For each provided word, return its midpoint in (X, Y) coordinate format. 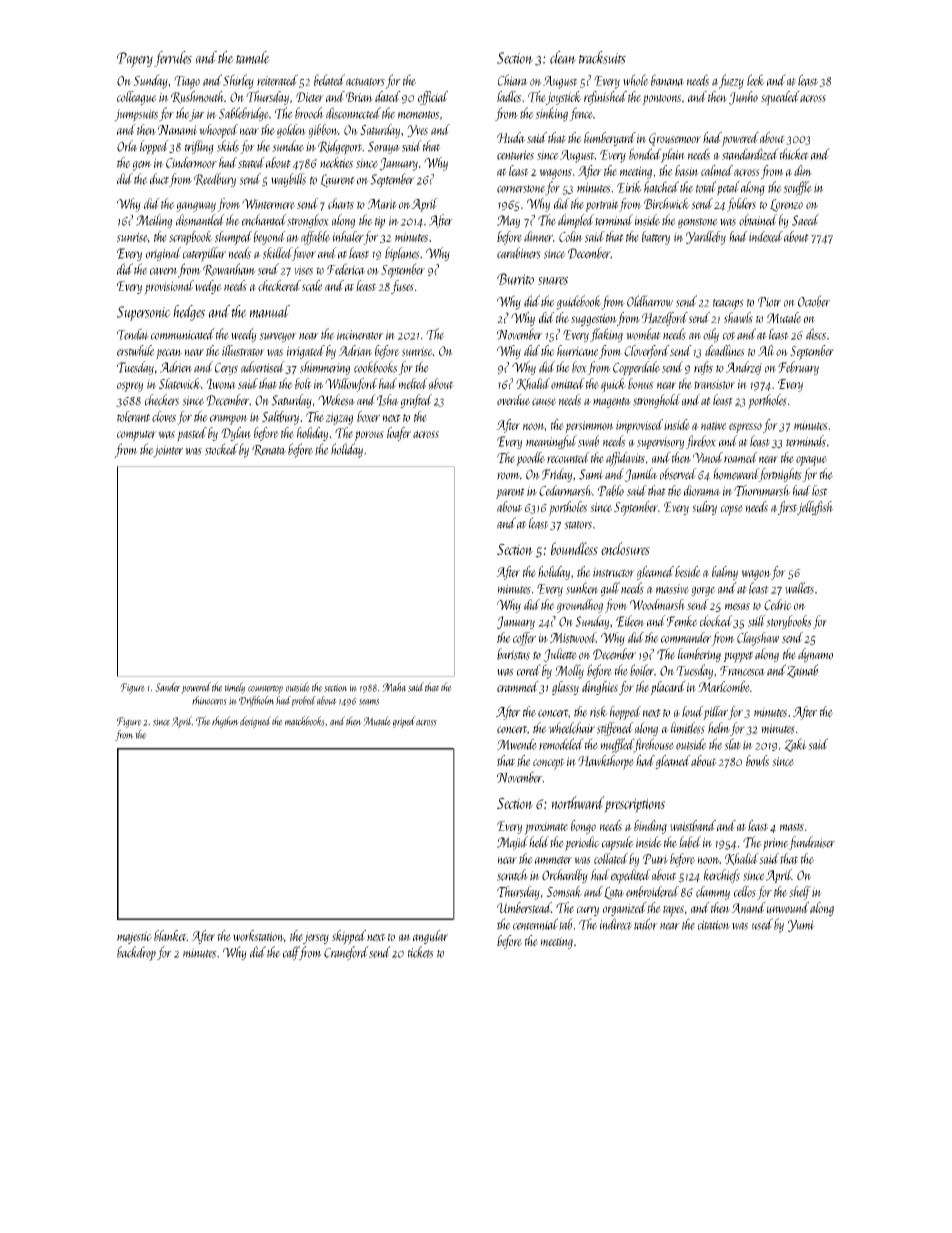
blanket (170, 935)
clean (563, 57)
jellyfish (815, 508)
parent (510, 493)
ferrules (173, 59)
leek (756, 80)
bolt (303, 383)
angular (430, 937)
